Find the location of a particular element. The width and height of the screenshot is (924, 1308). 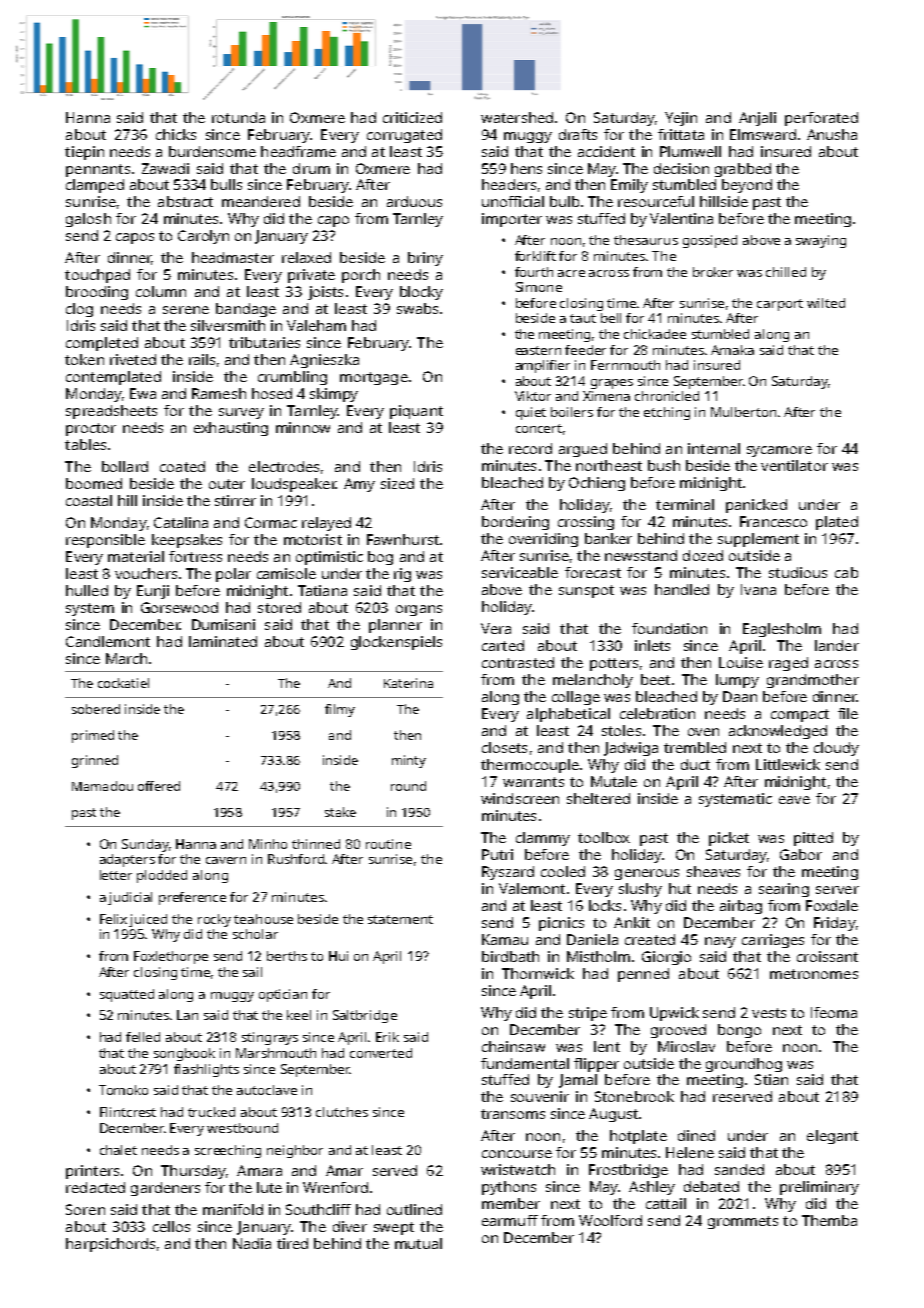

statement is located at coordinates (400, 919).
